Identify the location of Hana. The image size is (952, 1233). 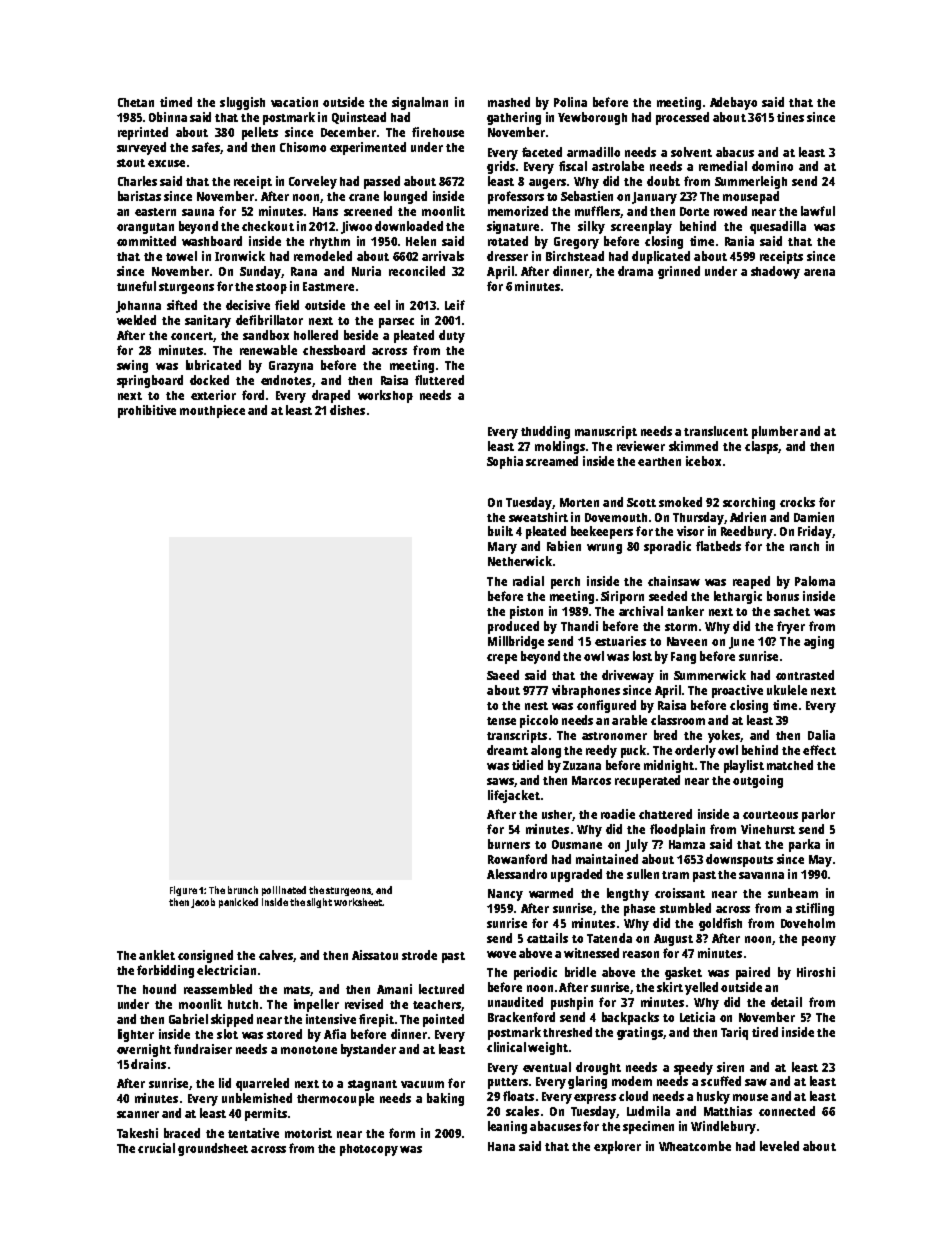
(501, 1146).
